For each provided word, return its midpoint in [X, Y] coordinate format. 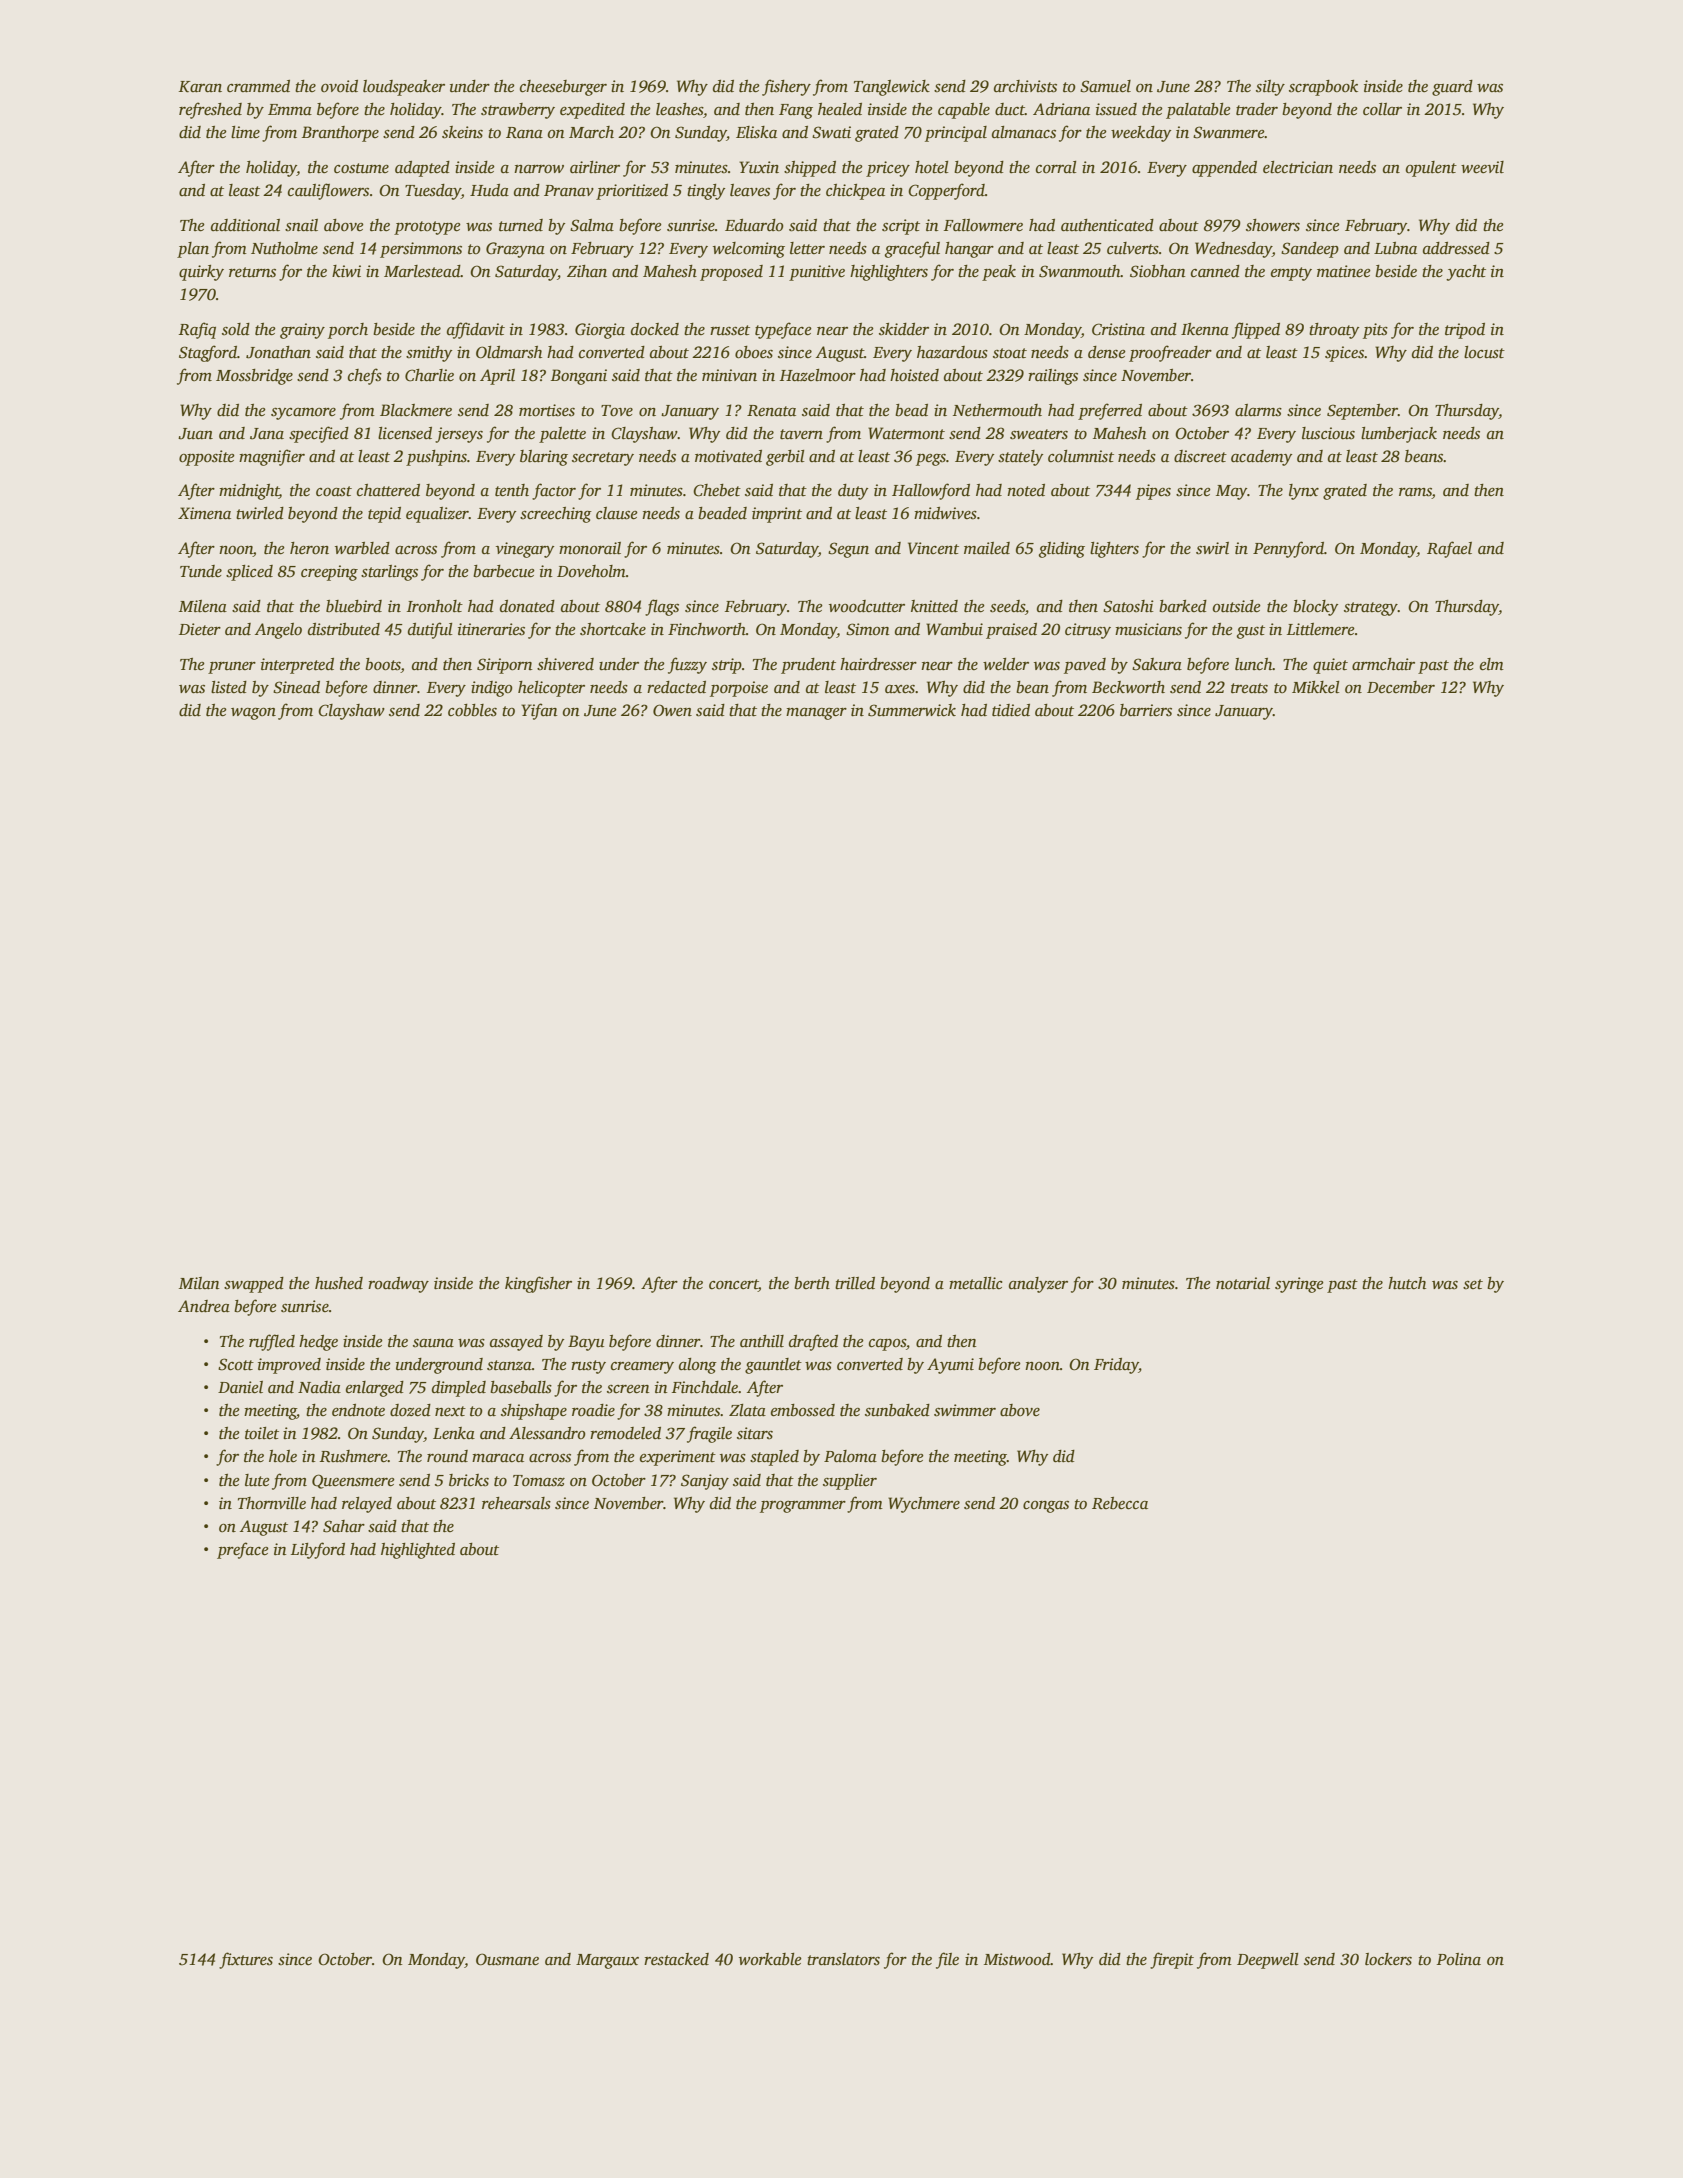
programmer [803, 1507]
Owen [672, 710]
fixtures [246, 1960]
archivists [1025, 86]
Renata [771, 411]
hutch [1407, 1283]
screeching [556, 515]
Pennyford [1288, 549]
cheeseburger [563, 88]
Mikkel [1316, 687]
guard [1452, 88]
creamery [642, 1368]
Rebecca [1120, 1503]
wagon [253, 714]
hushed [339, 1283]
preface [243, 1550]
